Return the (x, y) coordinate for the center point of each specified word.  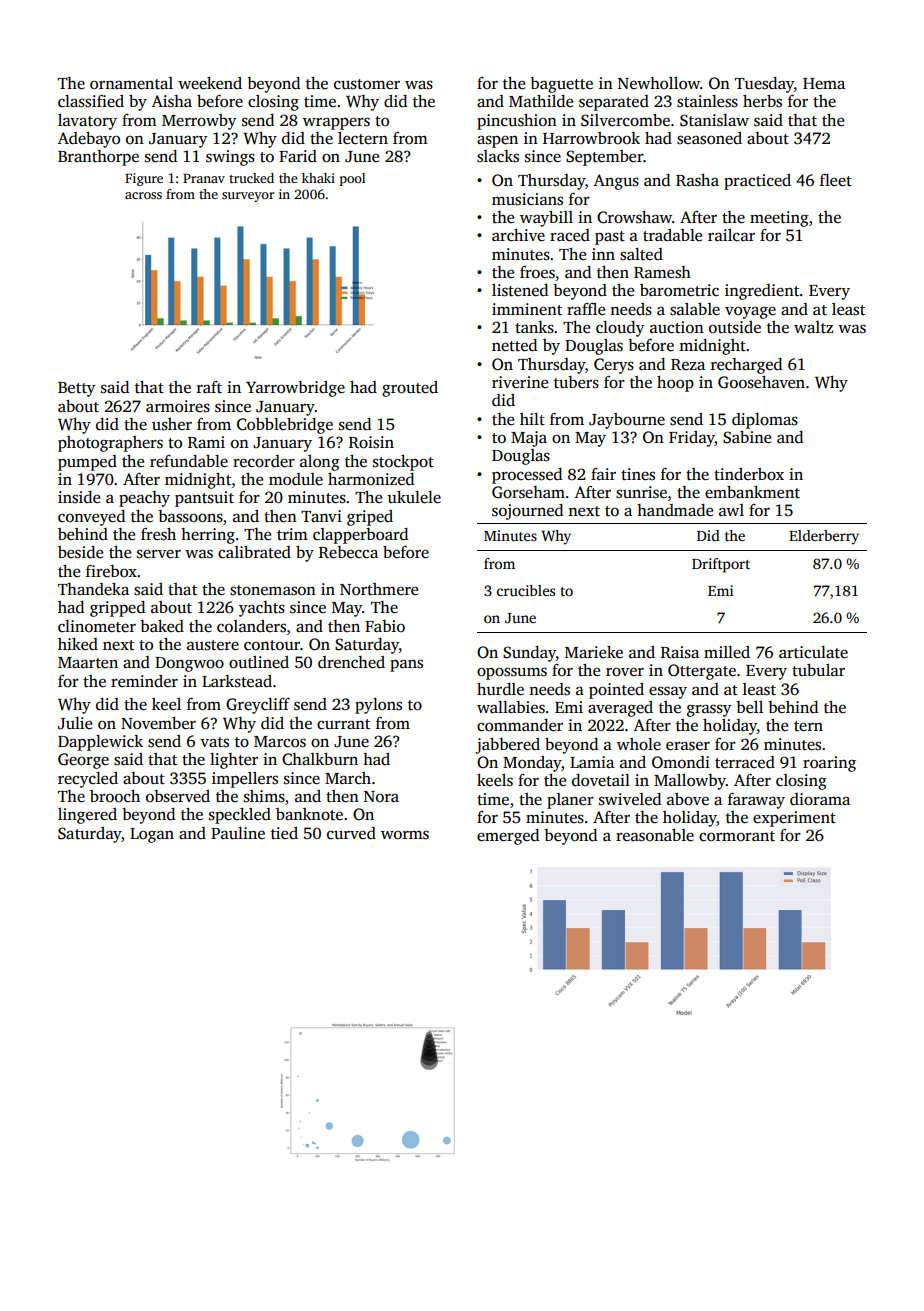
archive (518, 235)
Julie (75, 723)
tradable (672, 235)
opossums (512, 673)
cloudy (620, 329)
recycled (88, 780)
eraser (688, 746)
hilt (532, 419)
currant (343, 724)
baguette (561, 85)
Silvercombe (625, 120)
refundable (189, 461)
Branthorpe (98, 158)
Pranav (204, 178)
